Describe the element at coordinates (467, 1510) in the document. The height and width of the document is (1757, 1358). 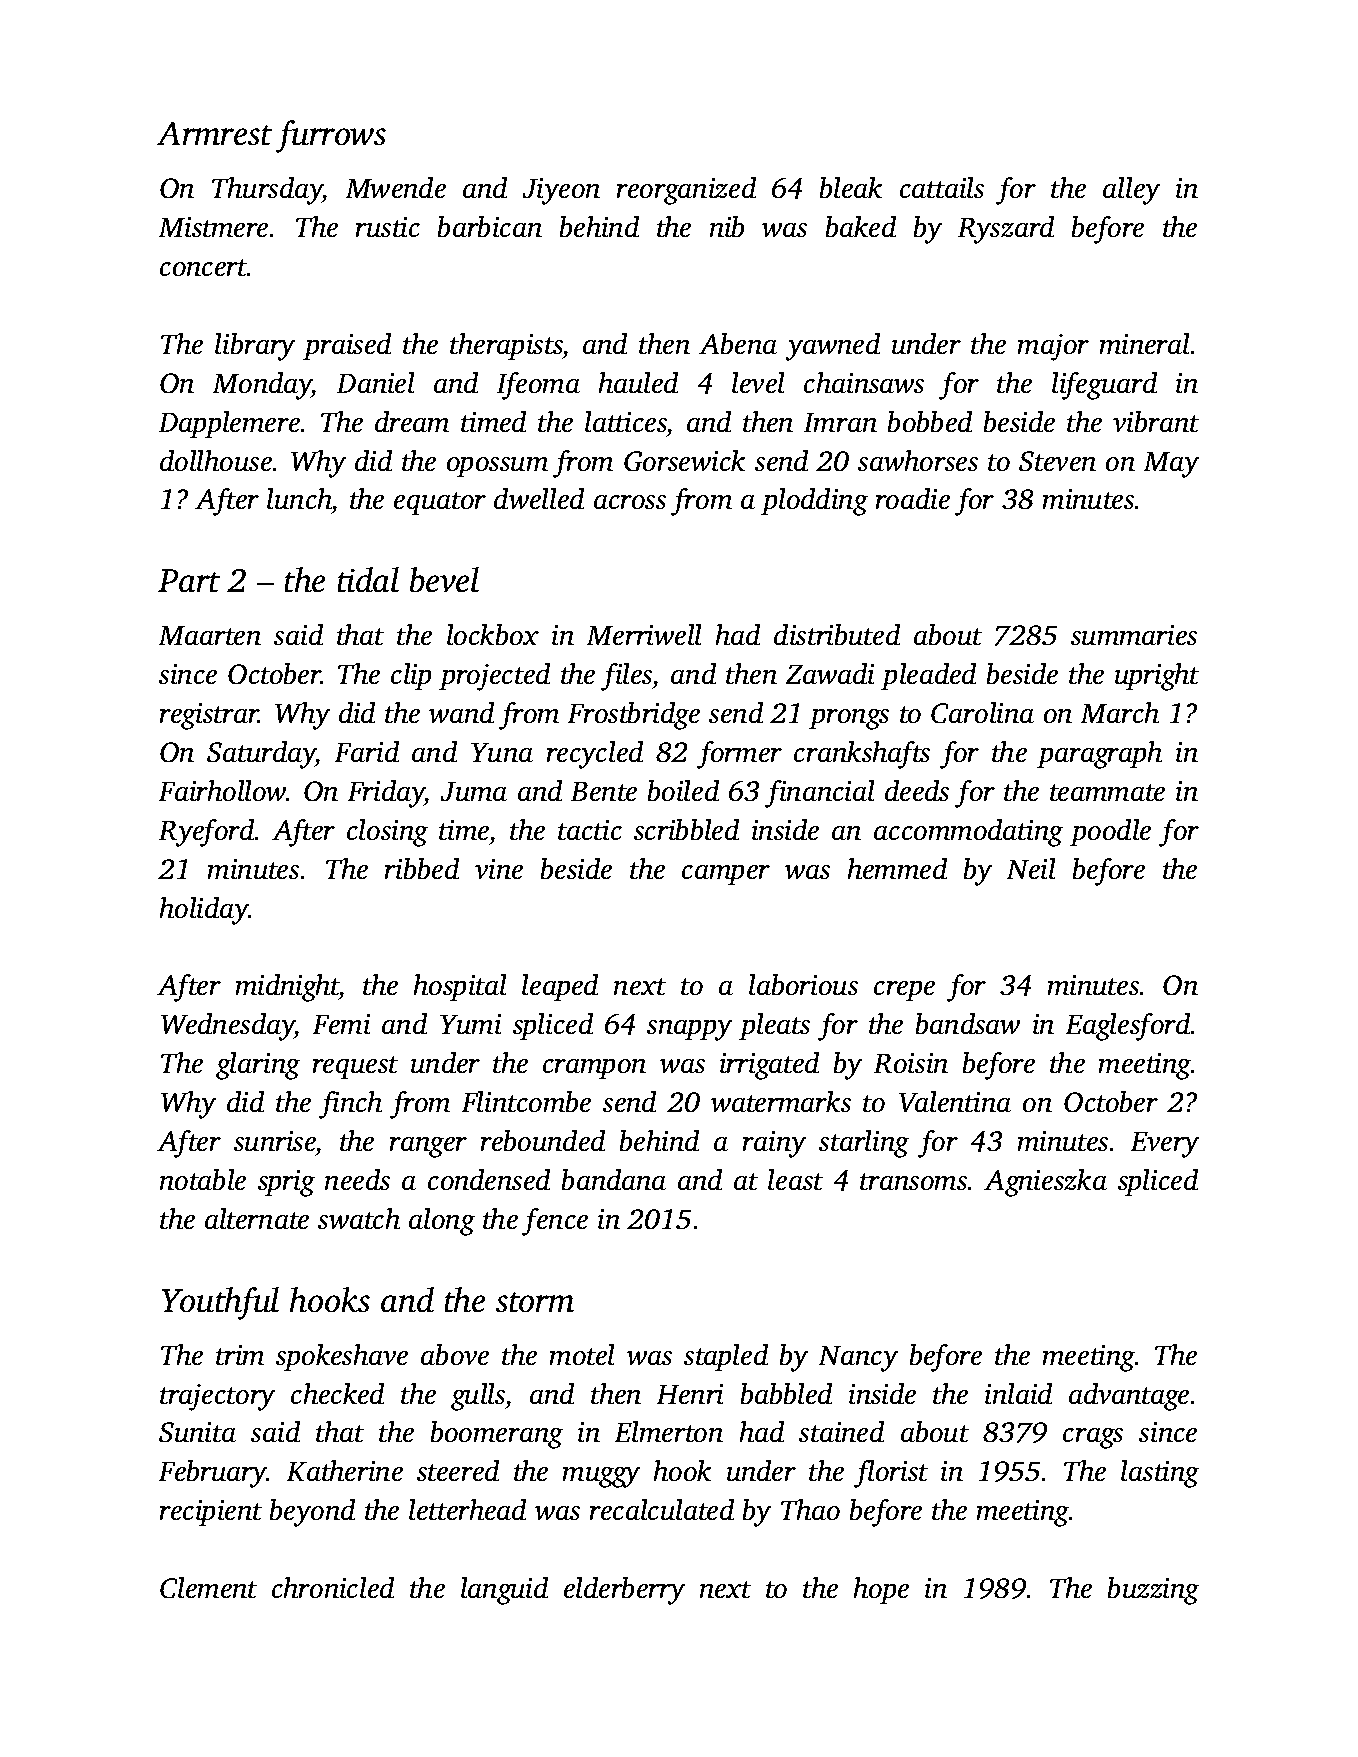
I see `letterhead` at that location.
